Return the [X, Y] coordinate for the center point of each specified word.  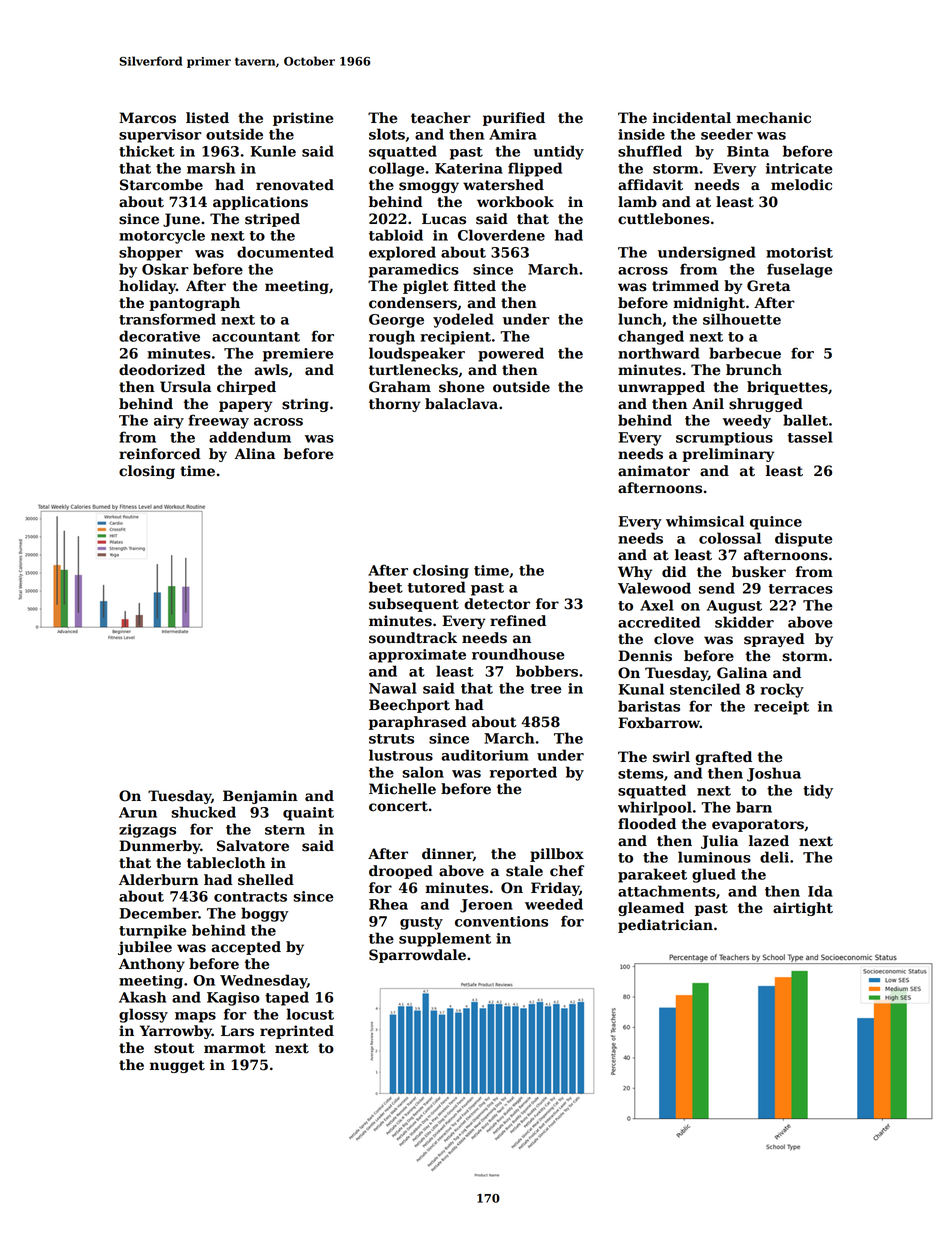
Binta [748, 151]
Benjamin [260, 797]
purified [514, 119]
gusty [421, 923]
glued [714, 875]
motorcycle [162, 236]
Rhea [388, 904]
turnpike [153, 931]
